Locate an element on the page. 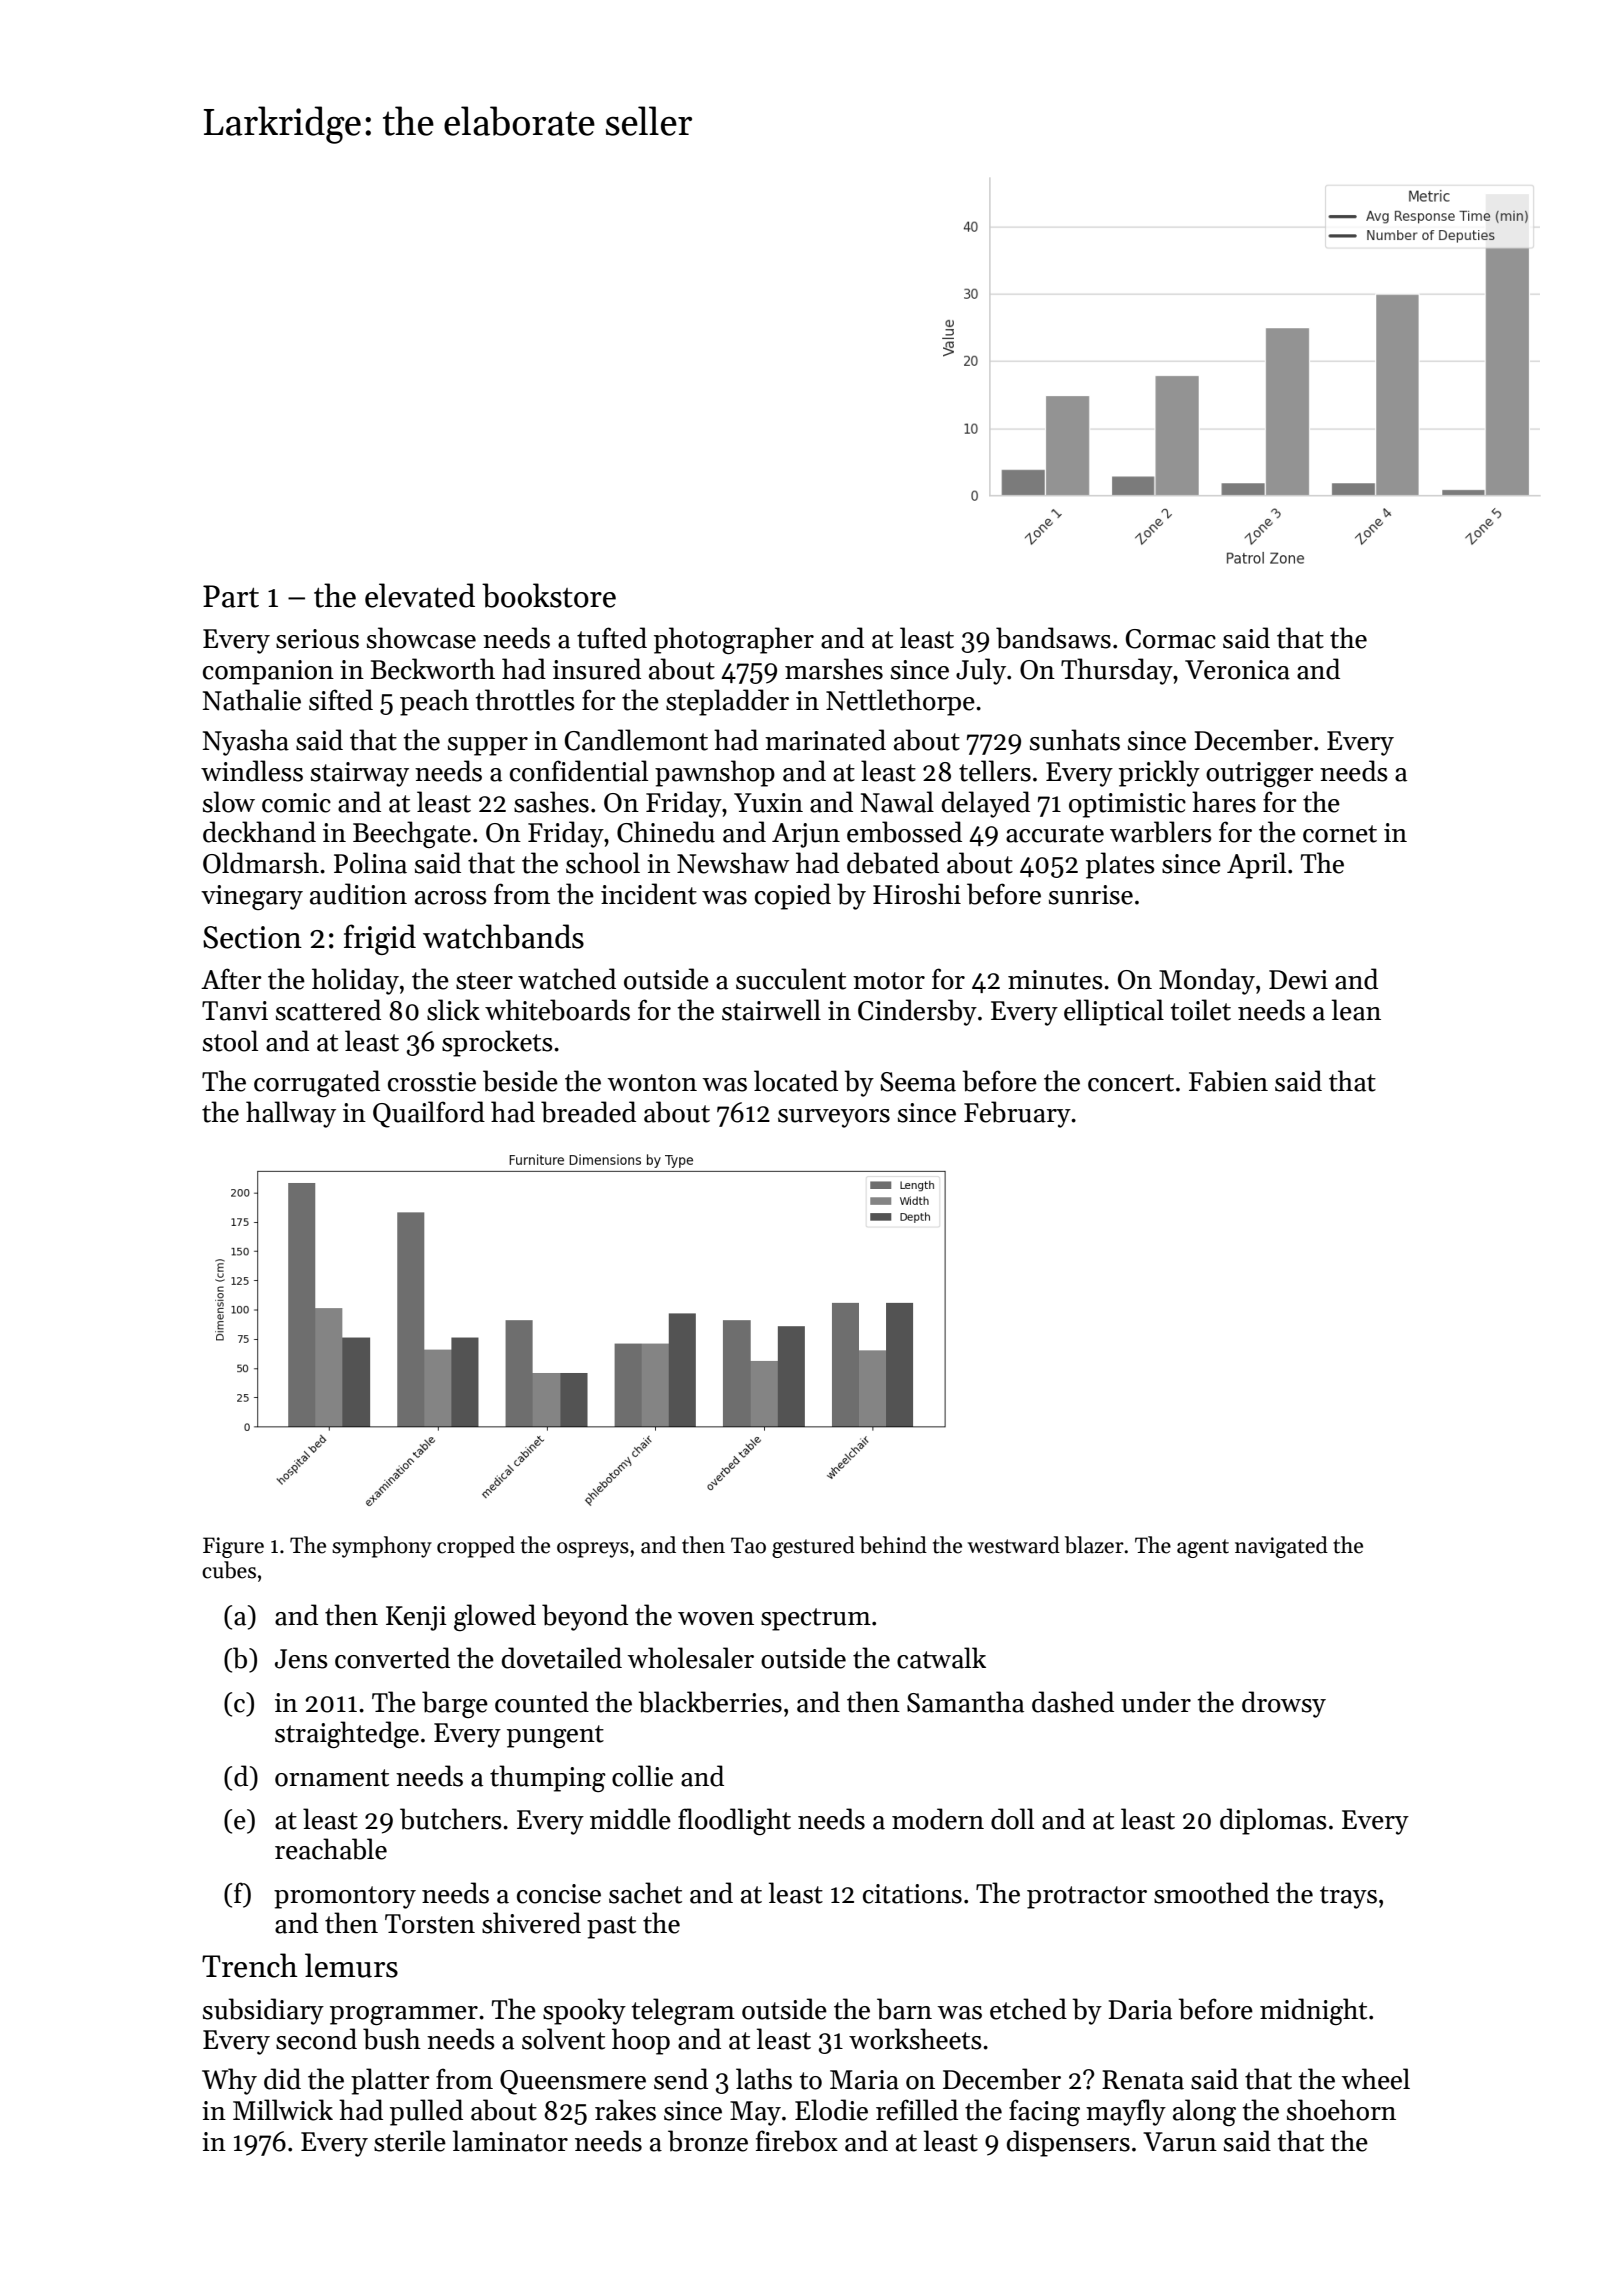  Dewi is located at coordinates (1298, 980).
